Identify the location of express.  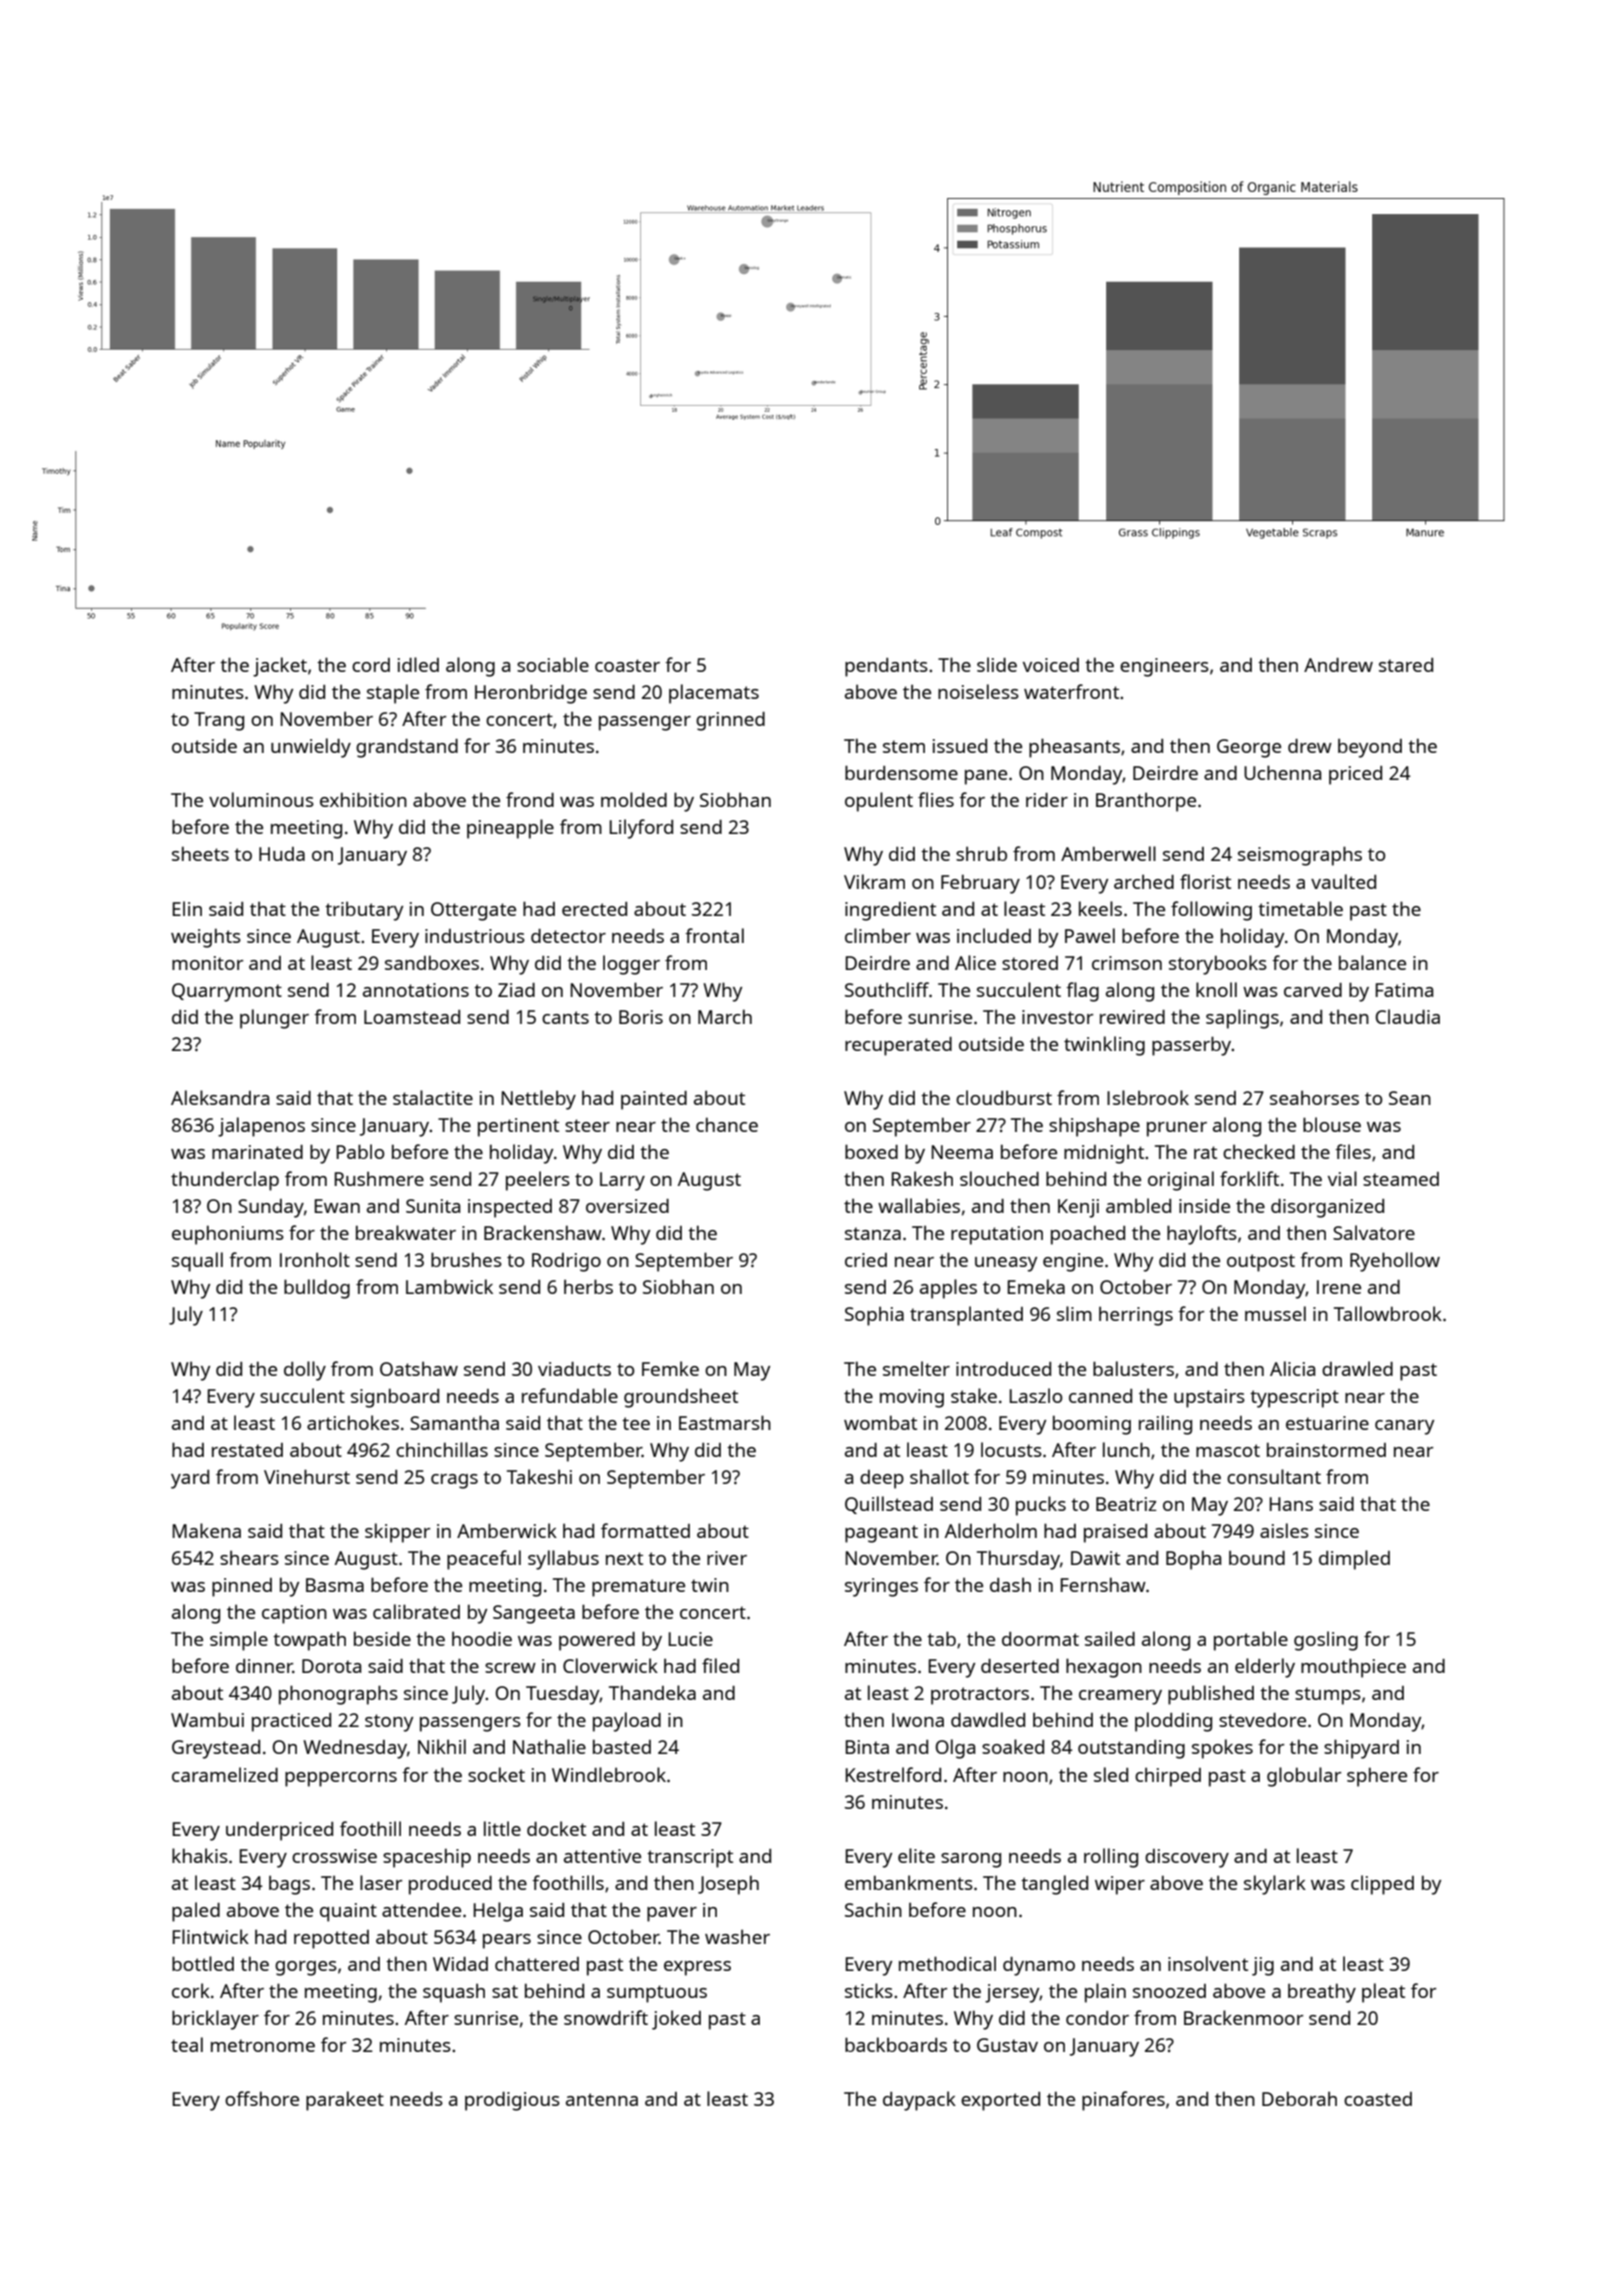
(697, 1968).
